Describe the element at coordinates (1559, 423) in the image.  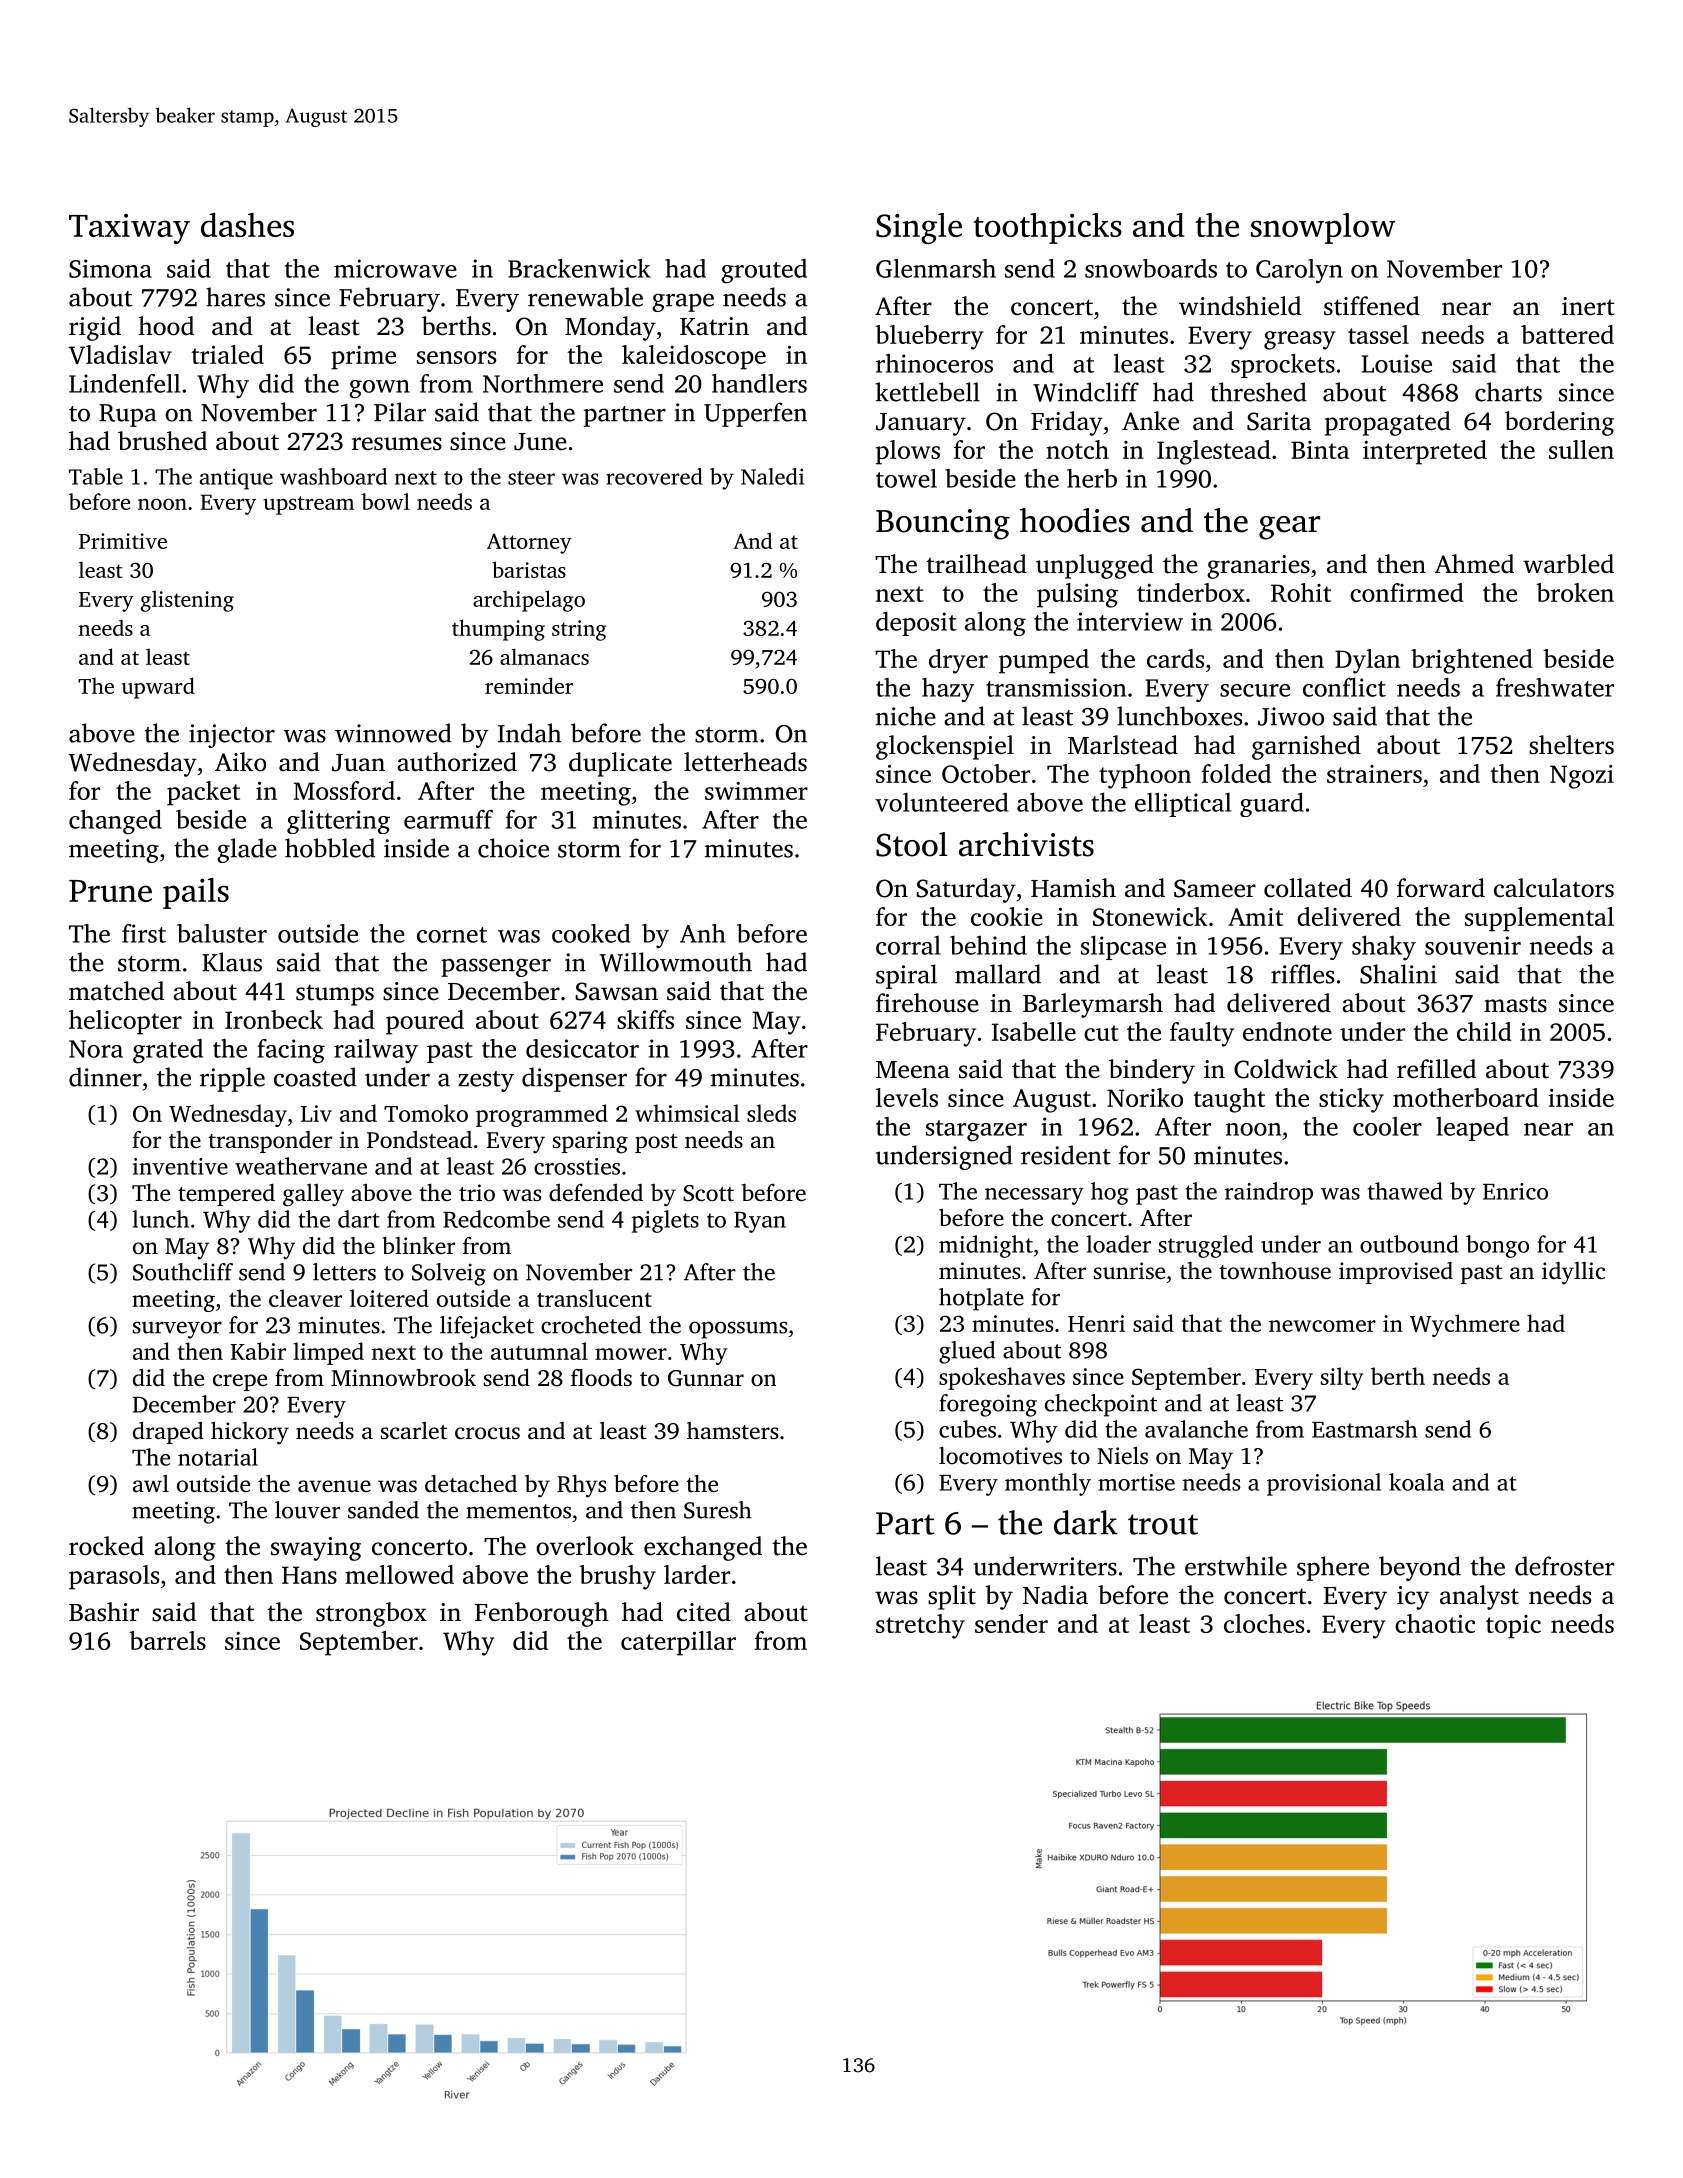
I see `bordering` at that location.
